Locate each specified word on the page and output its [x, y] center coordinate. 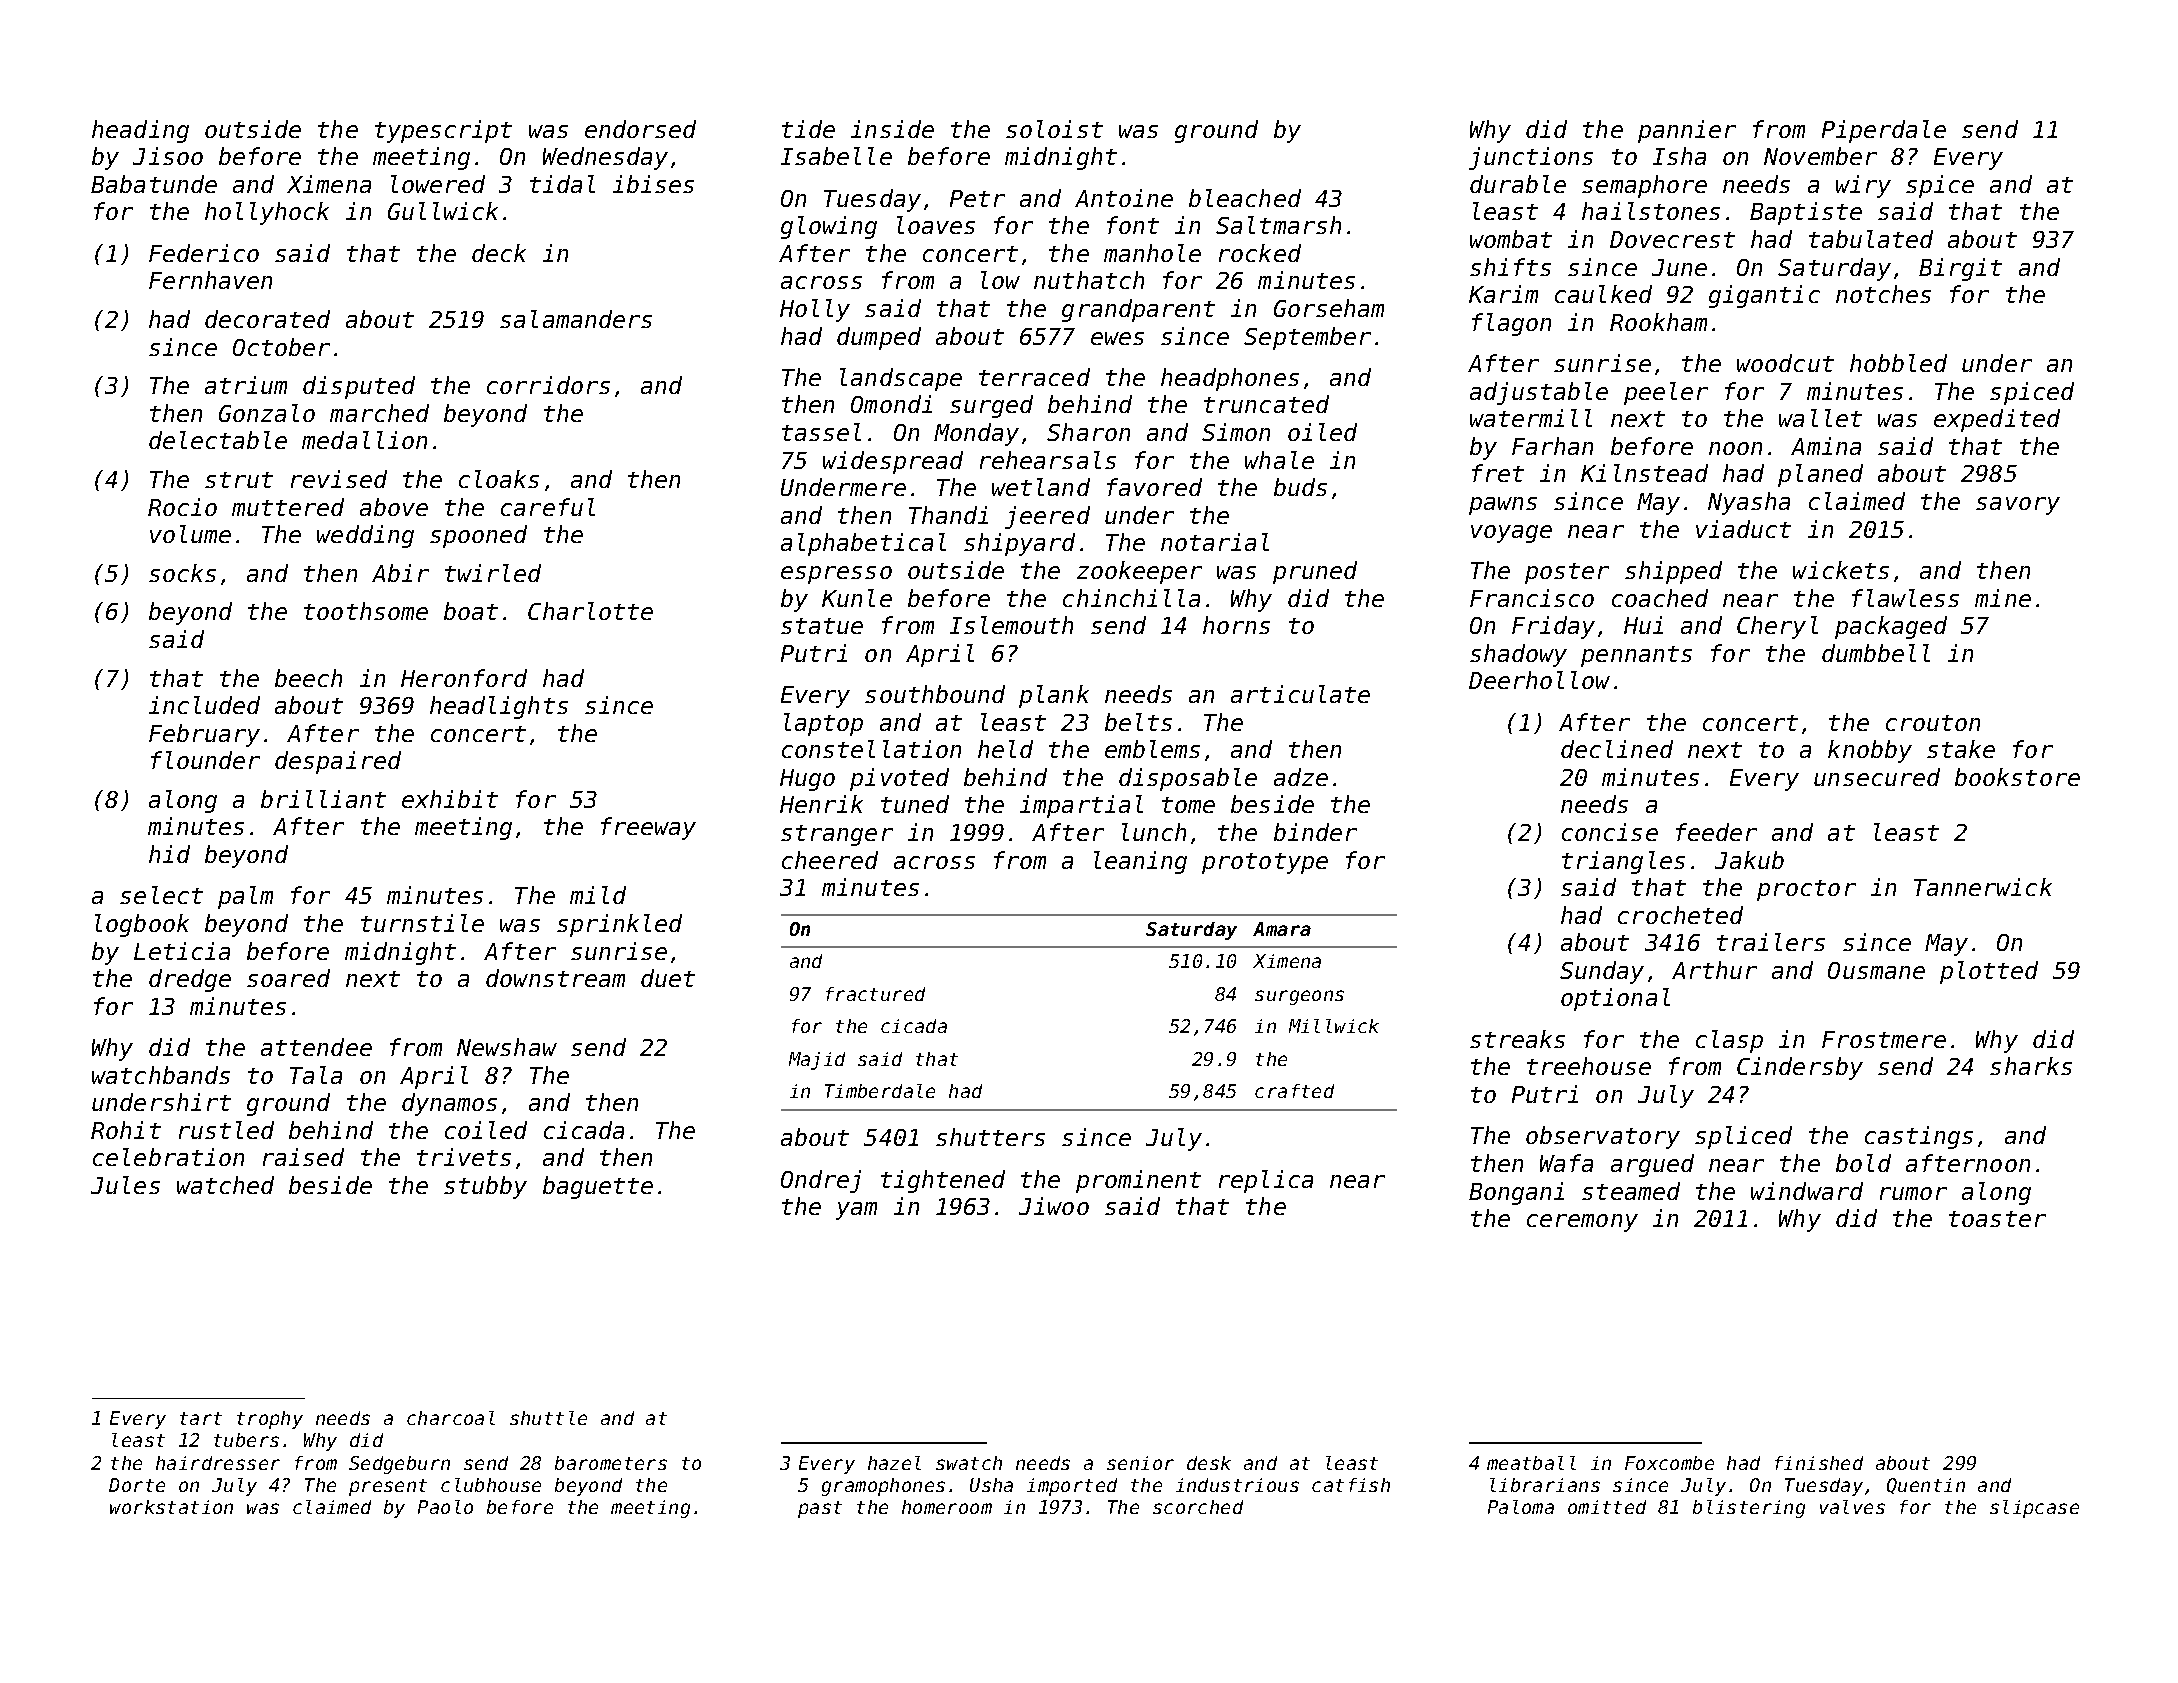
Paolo [445, 1507]
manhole [1152, 253]
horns [1236, 625]
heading [140, 131]
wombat [1511, 239]
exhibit [450, 799]
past [820, 1509]
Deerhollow [1539, 680]
